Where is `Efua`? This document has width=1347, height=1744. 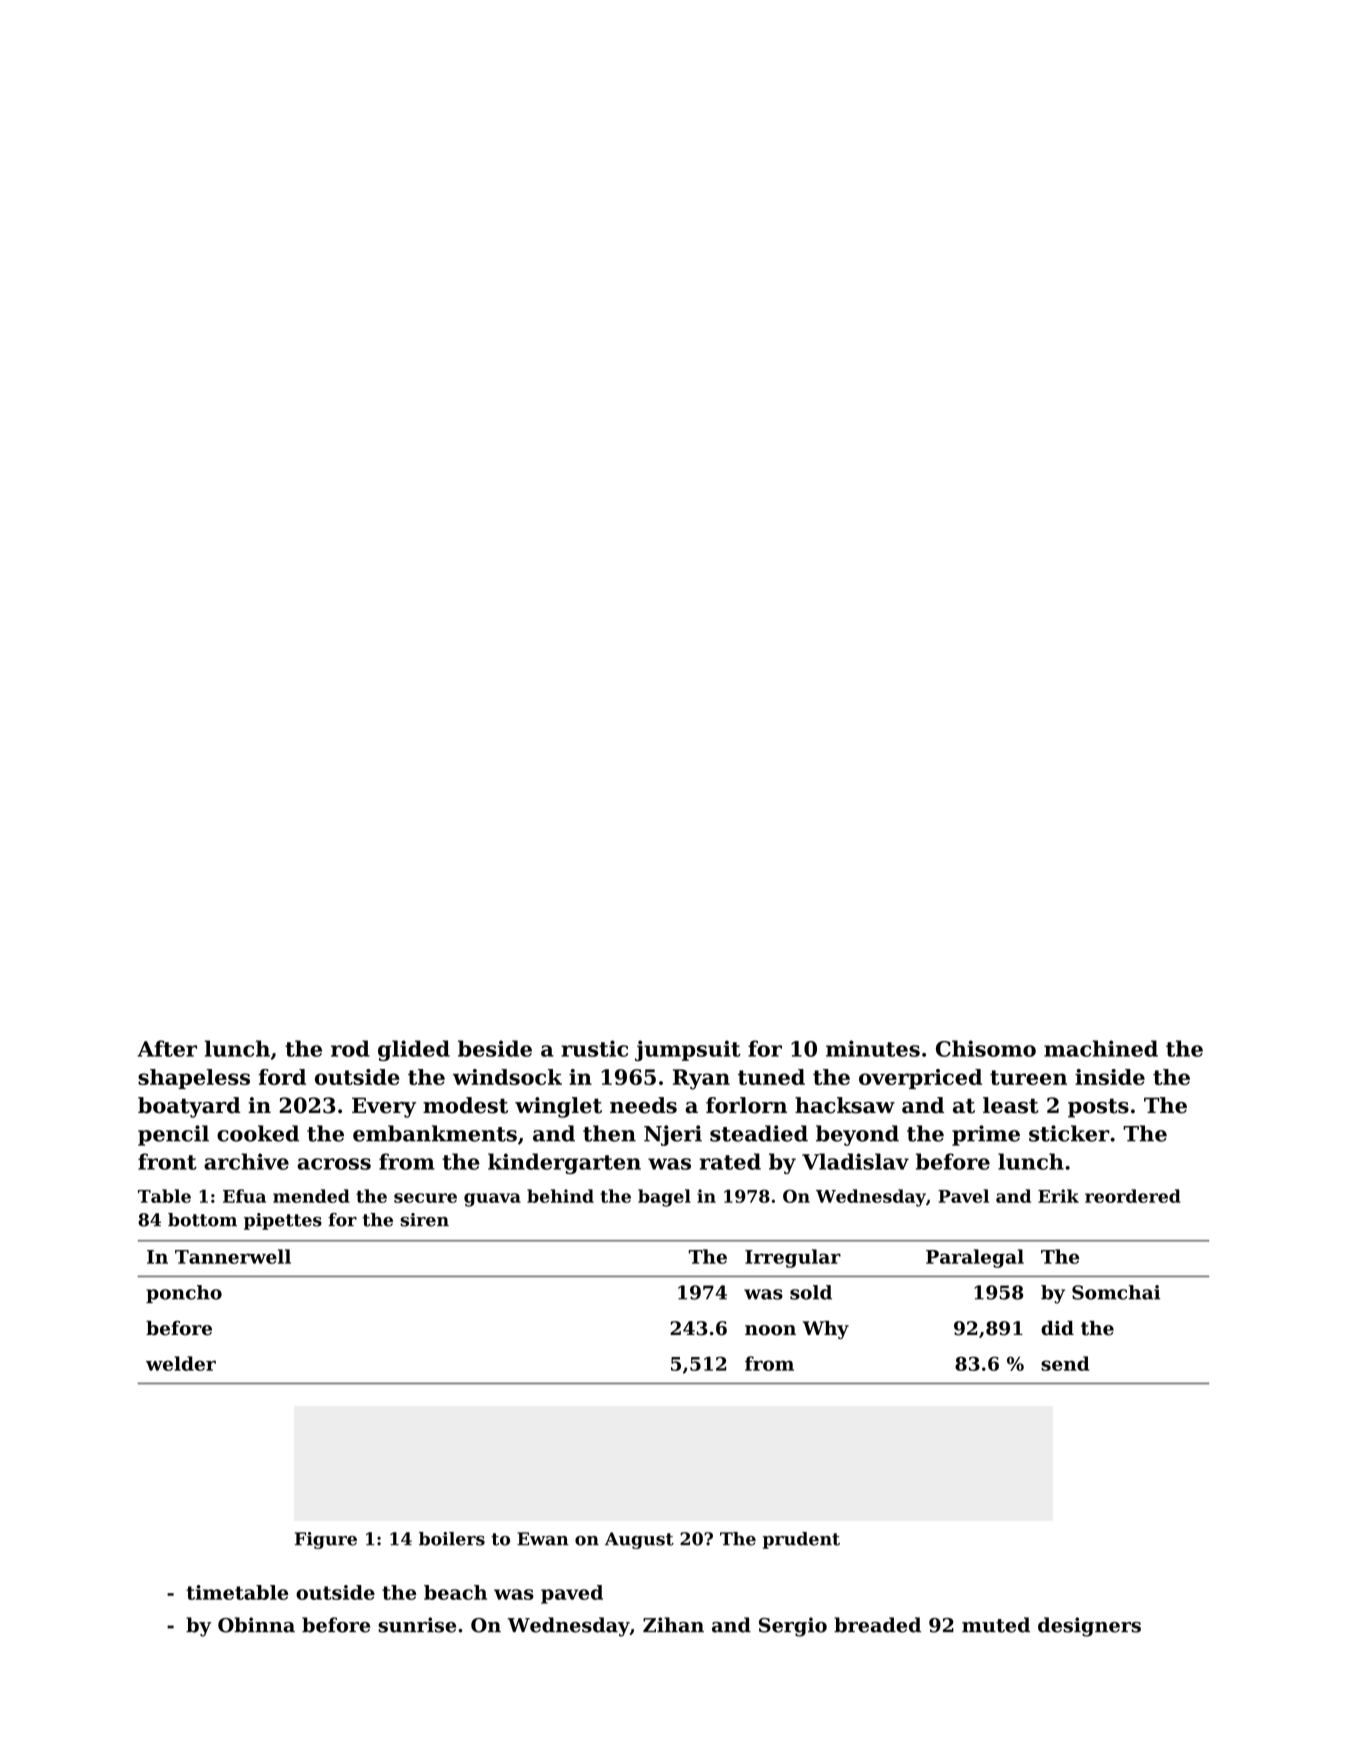
Efua is located at coordinates (244, 1196).
